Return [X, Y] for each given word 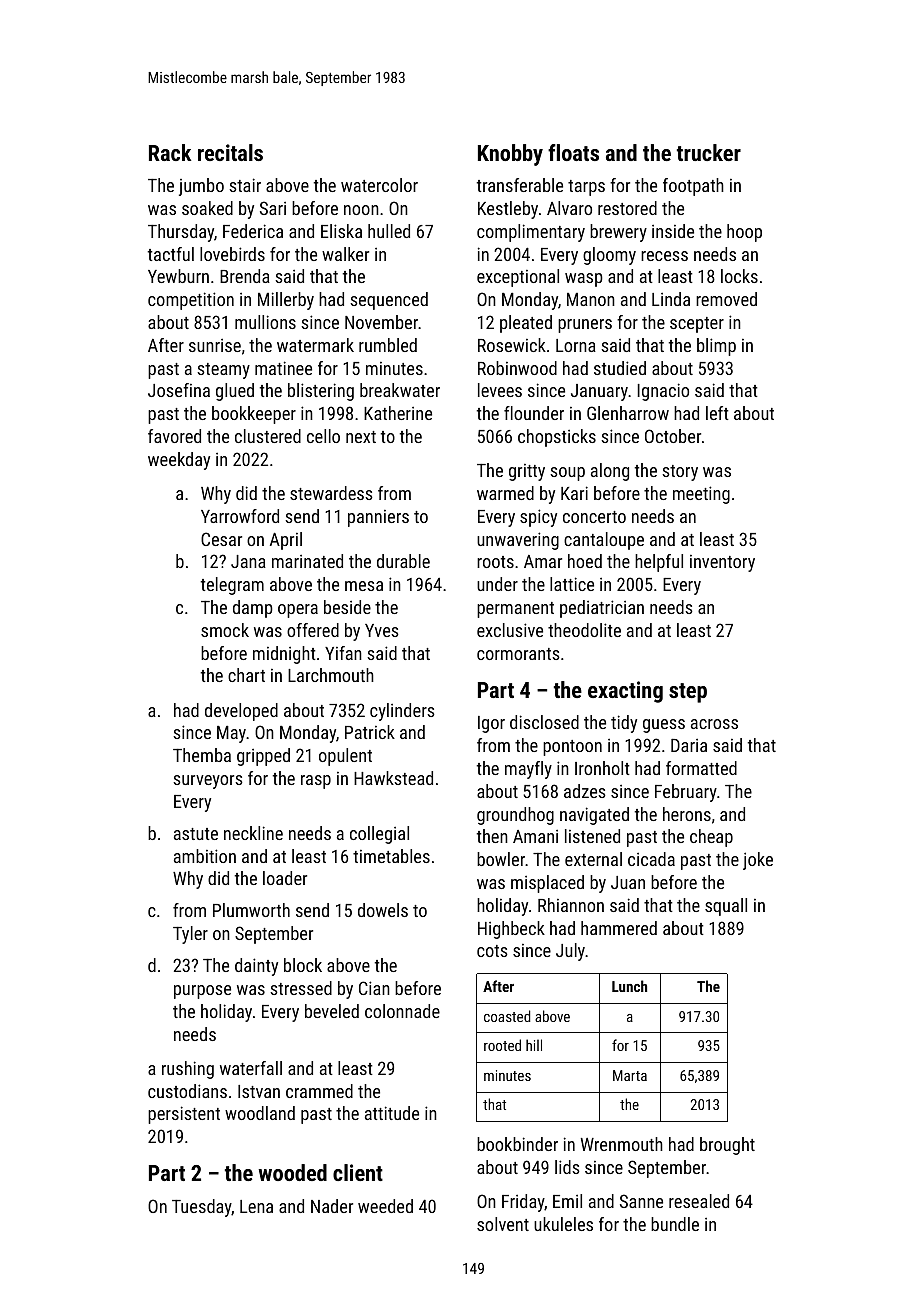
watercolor [379, 185]
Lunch [629, 986]
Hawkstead [393, 778]
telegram [232, 586]
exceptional [518, 278]
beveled [332, 1011]
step [688, 693]
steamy [223, 371]
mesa [364, 586]
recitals [230, 152]
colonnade [402, 1011]
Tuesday [202, 1208]
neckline [253, 833]
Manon [591, 299]
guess [664, 726]
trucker [709, 152]
